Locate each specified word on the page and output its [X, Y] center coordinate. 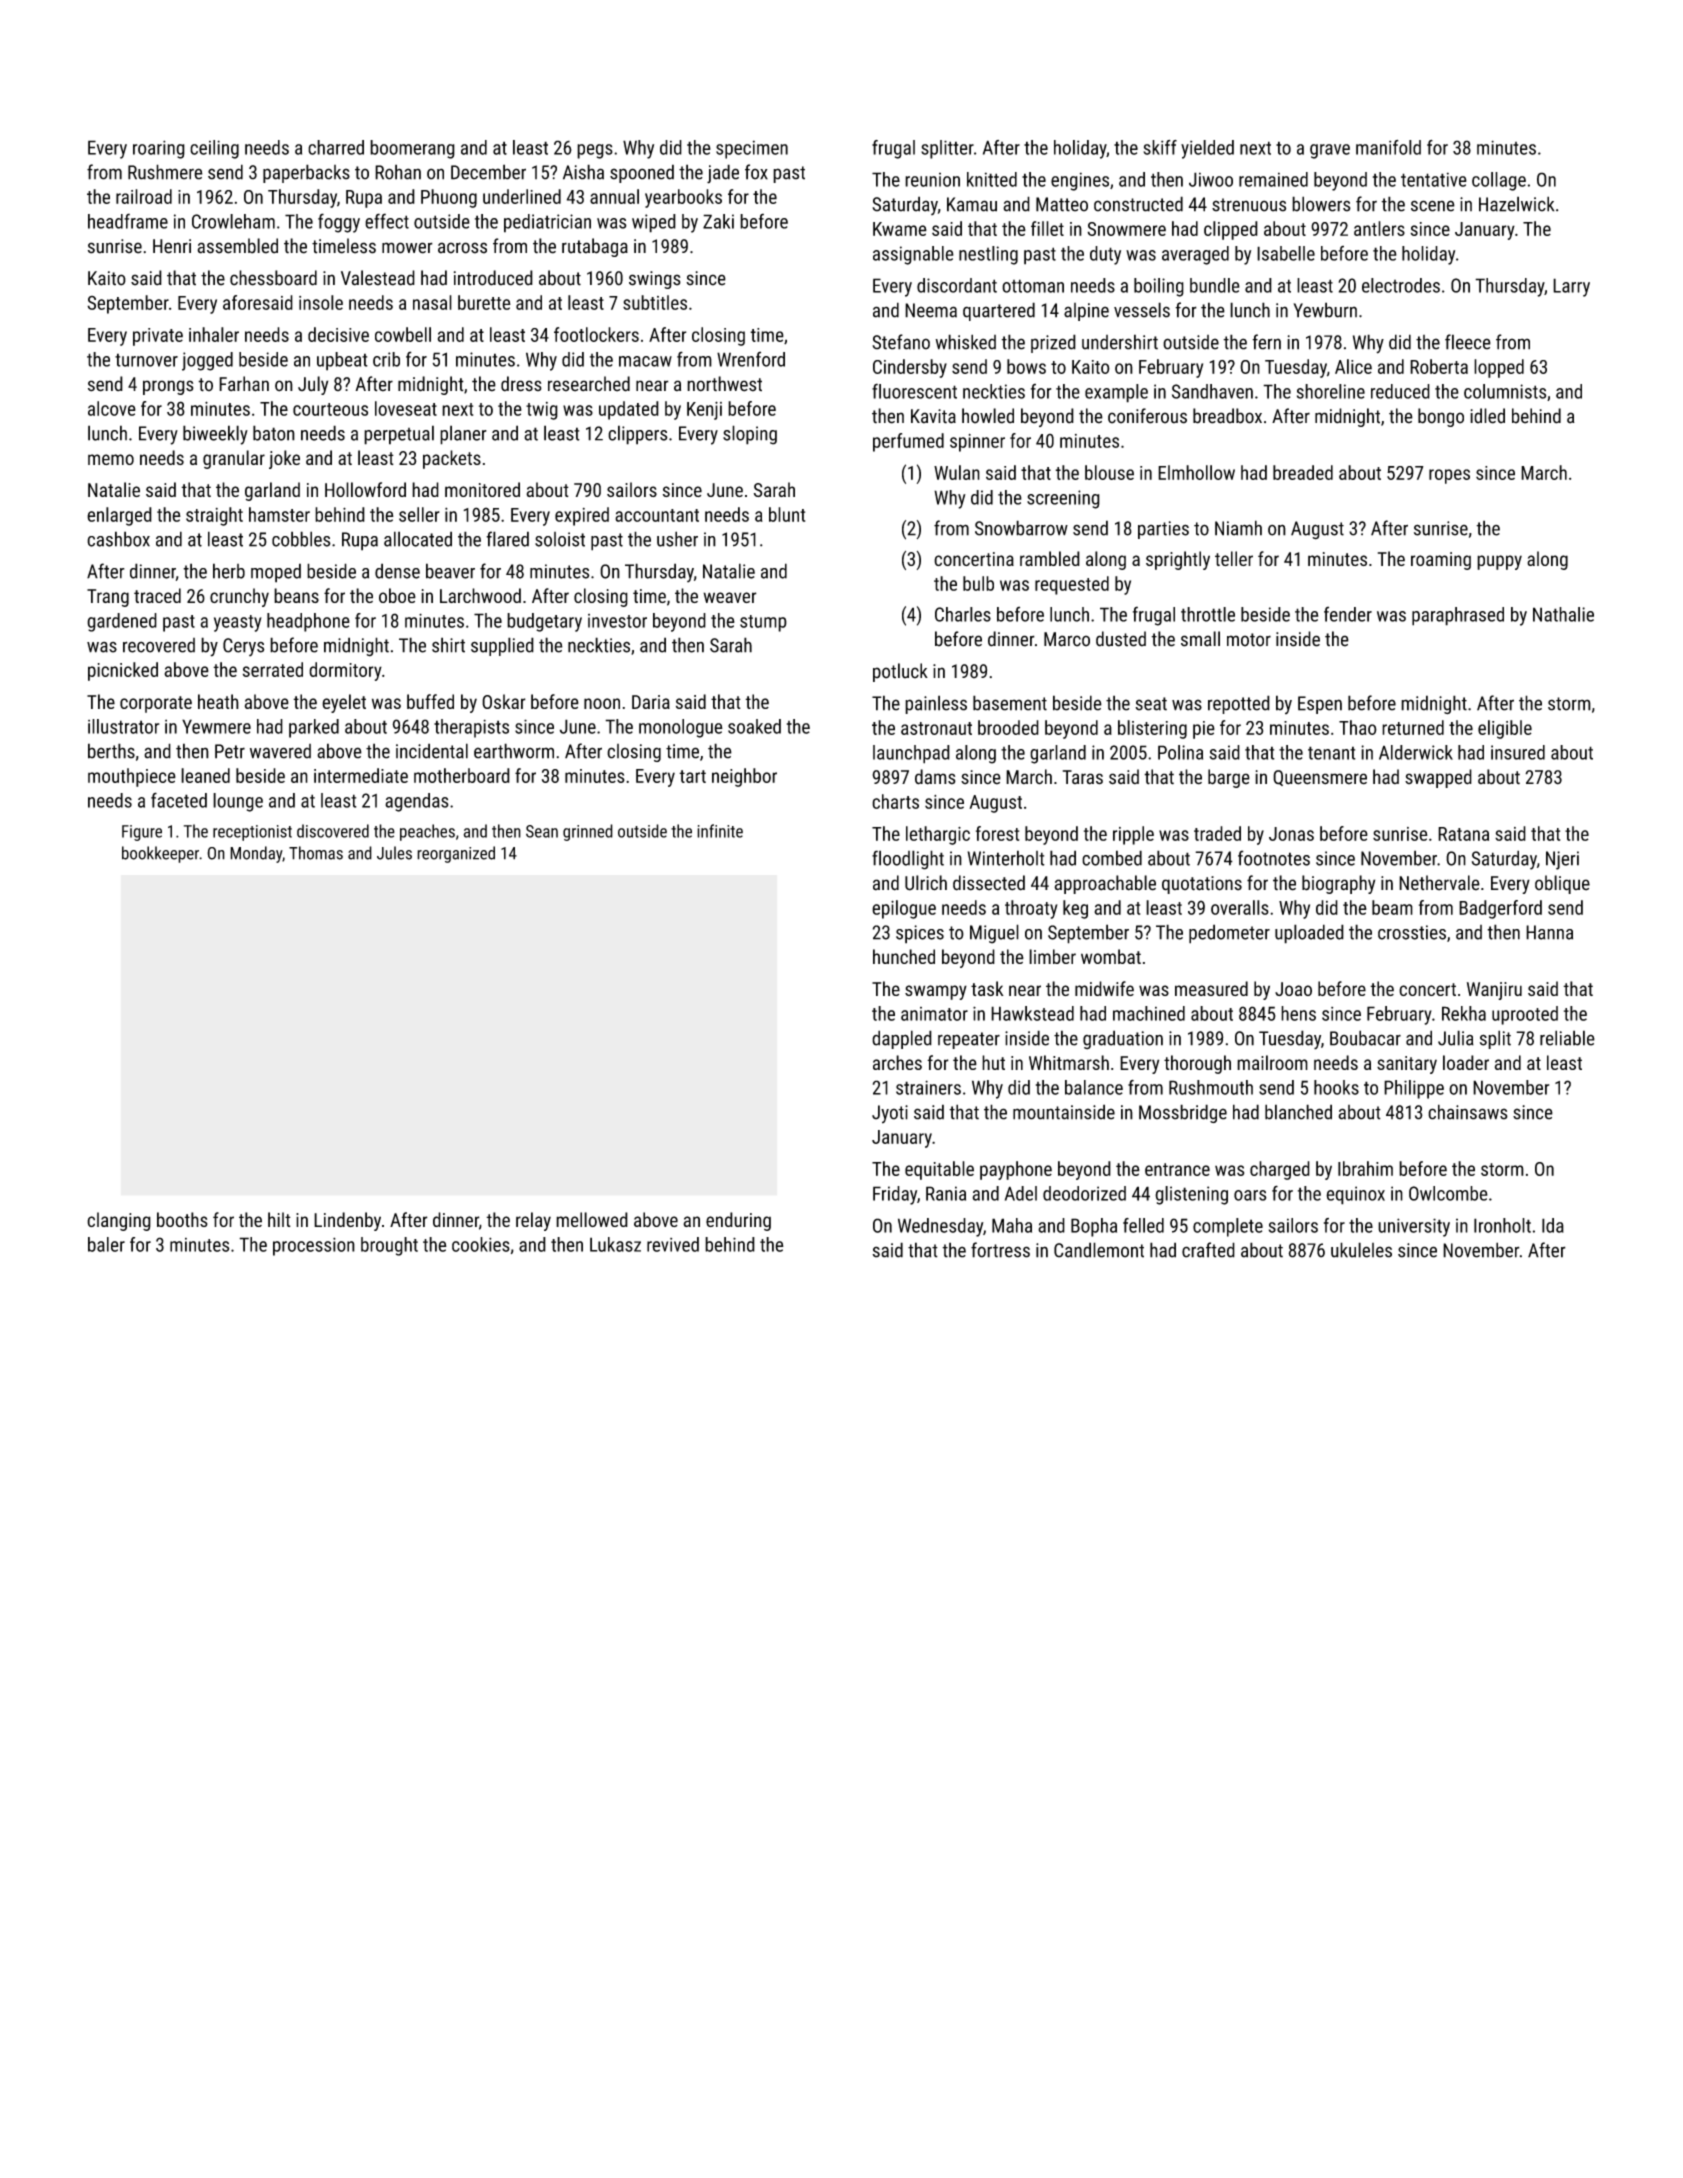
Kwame [900, 229]
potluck [900, 672]
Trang [108, 598]
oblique [1562, 884]
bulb [978, 583]
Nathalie [1563, 614]
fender [1348, 614]
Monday [256, 854]
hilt [279, 1219]
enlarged [119, 516]
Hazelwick [1517, 204]
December [488, 172]
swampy [936, 992]
